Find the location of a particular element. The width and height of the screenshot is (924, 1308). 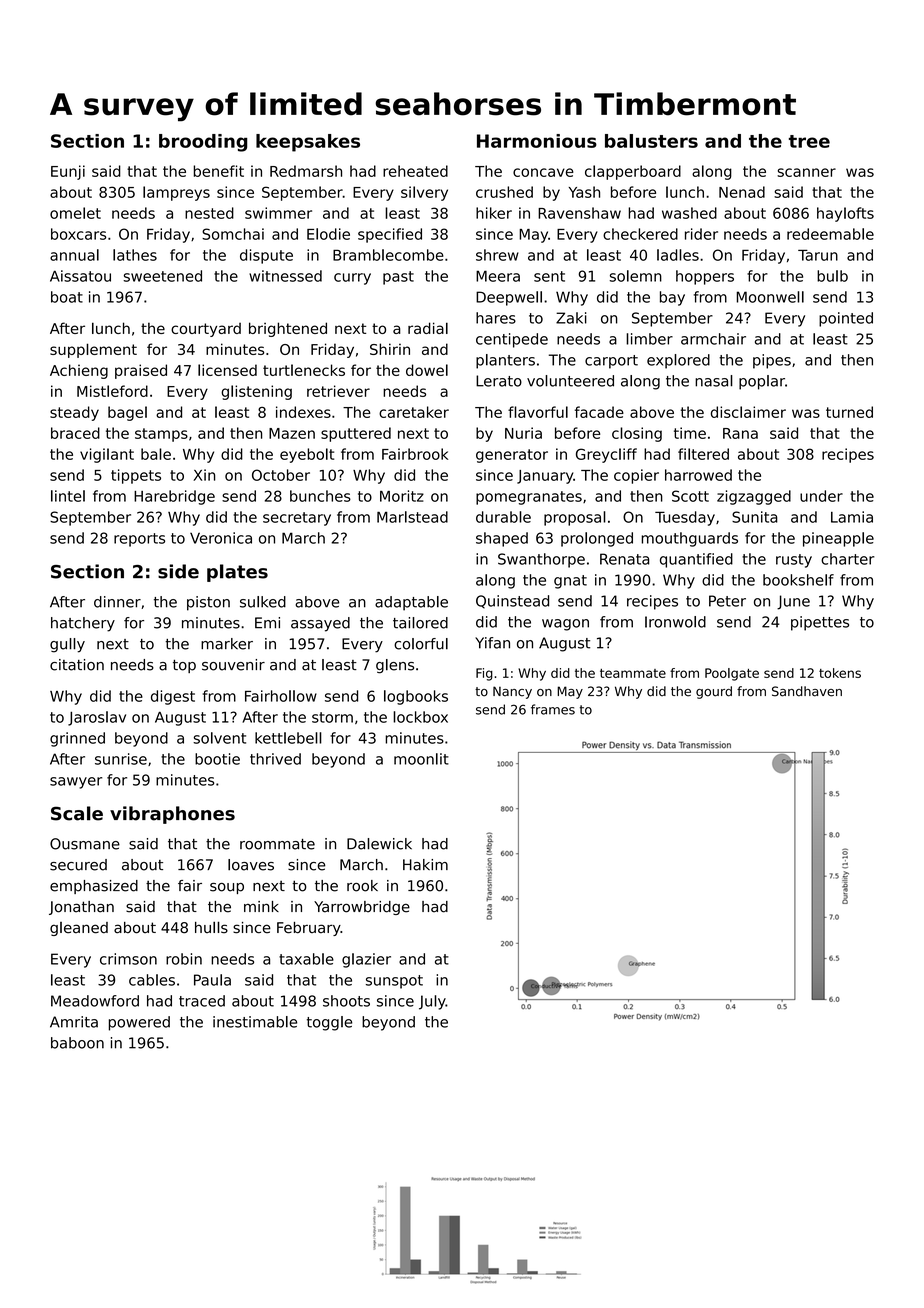

Xin is located at coordinates (204, 475).
